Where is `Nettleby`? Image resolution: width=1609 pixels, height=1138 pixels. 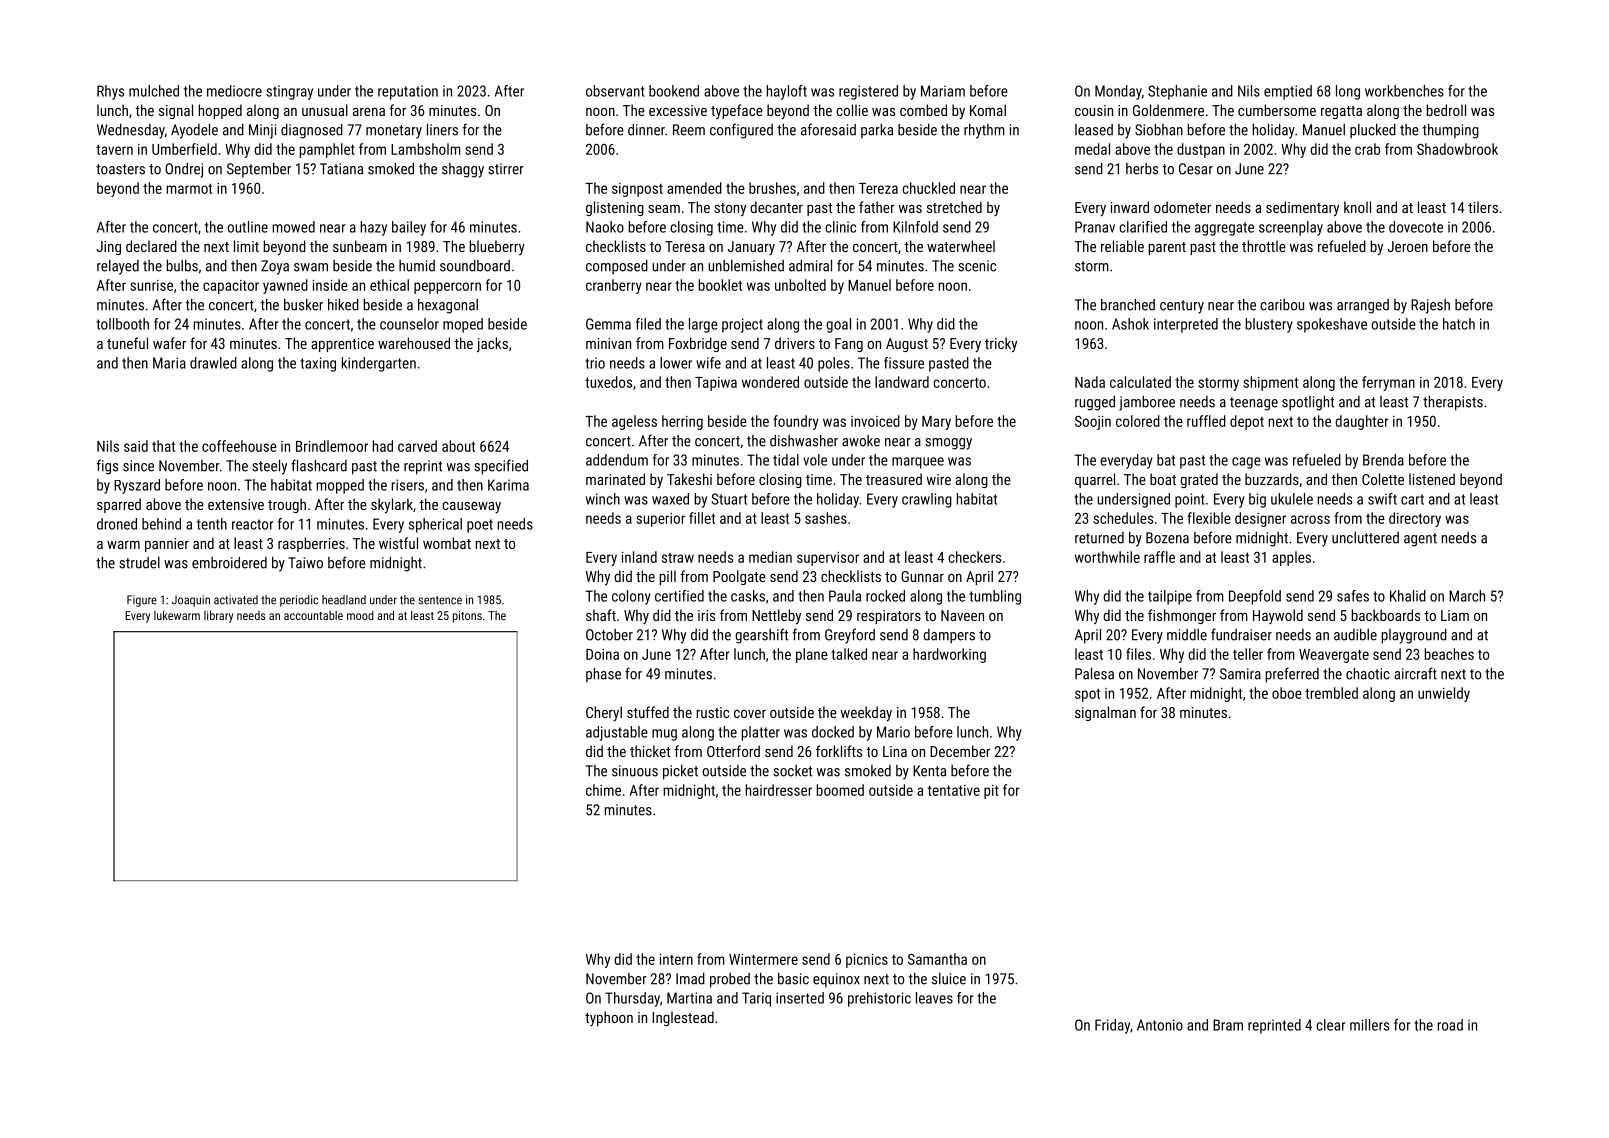
Nettleby is located at coordinates (776, 616).
